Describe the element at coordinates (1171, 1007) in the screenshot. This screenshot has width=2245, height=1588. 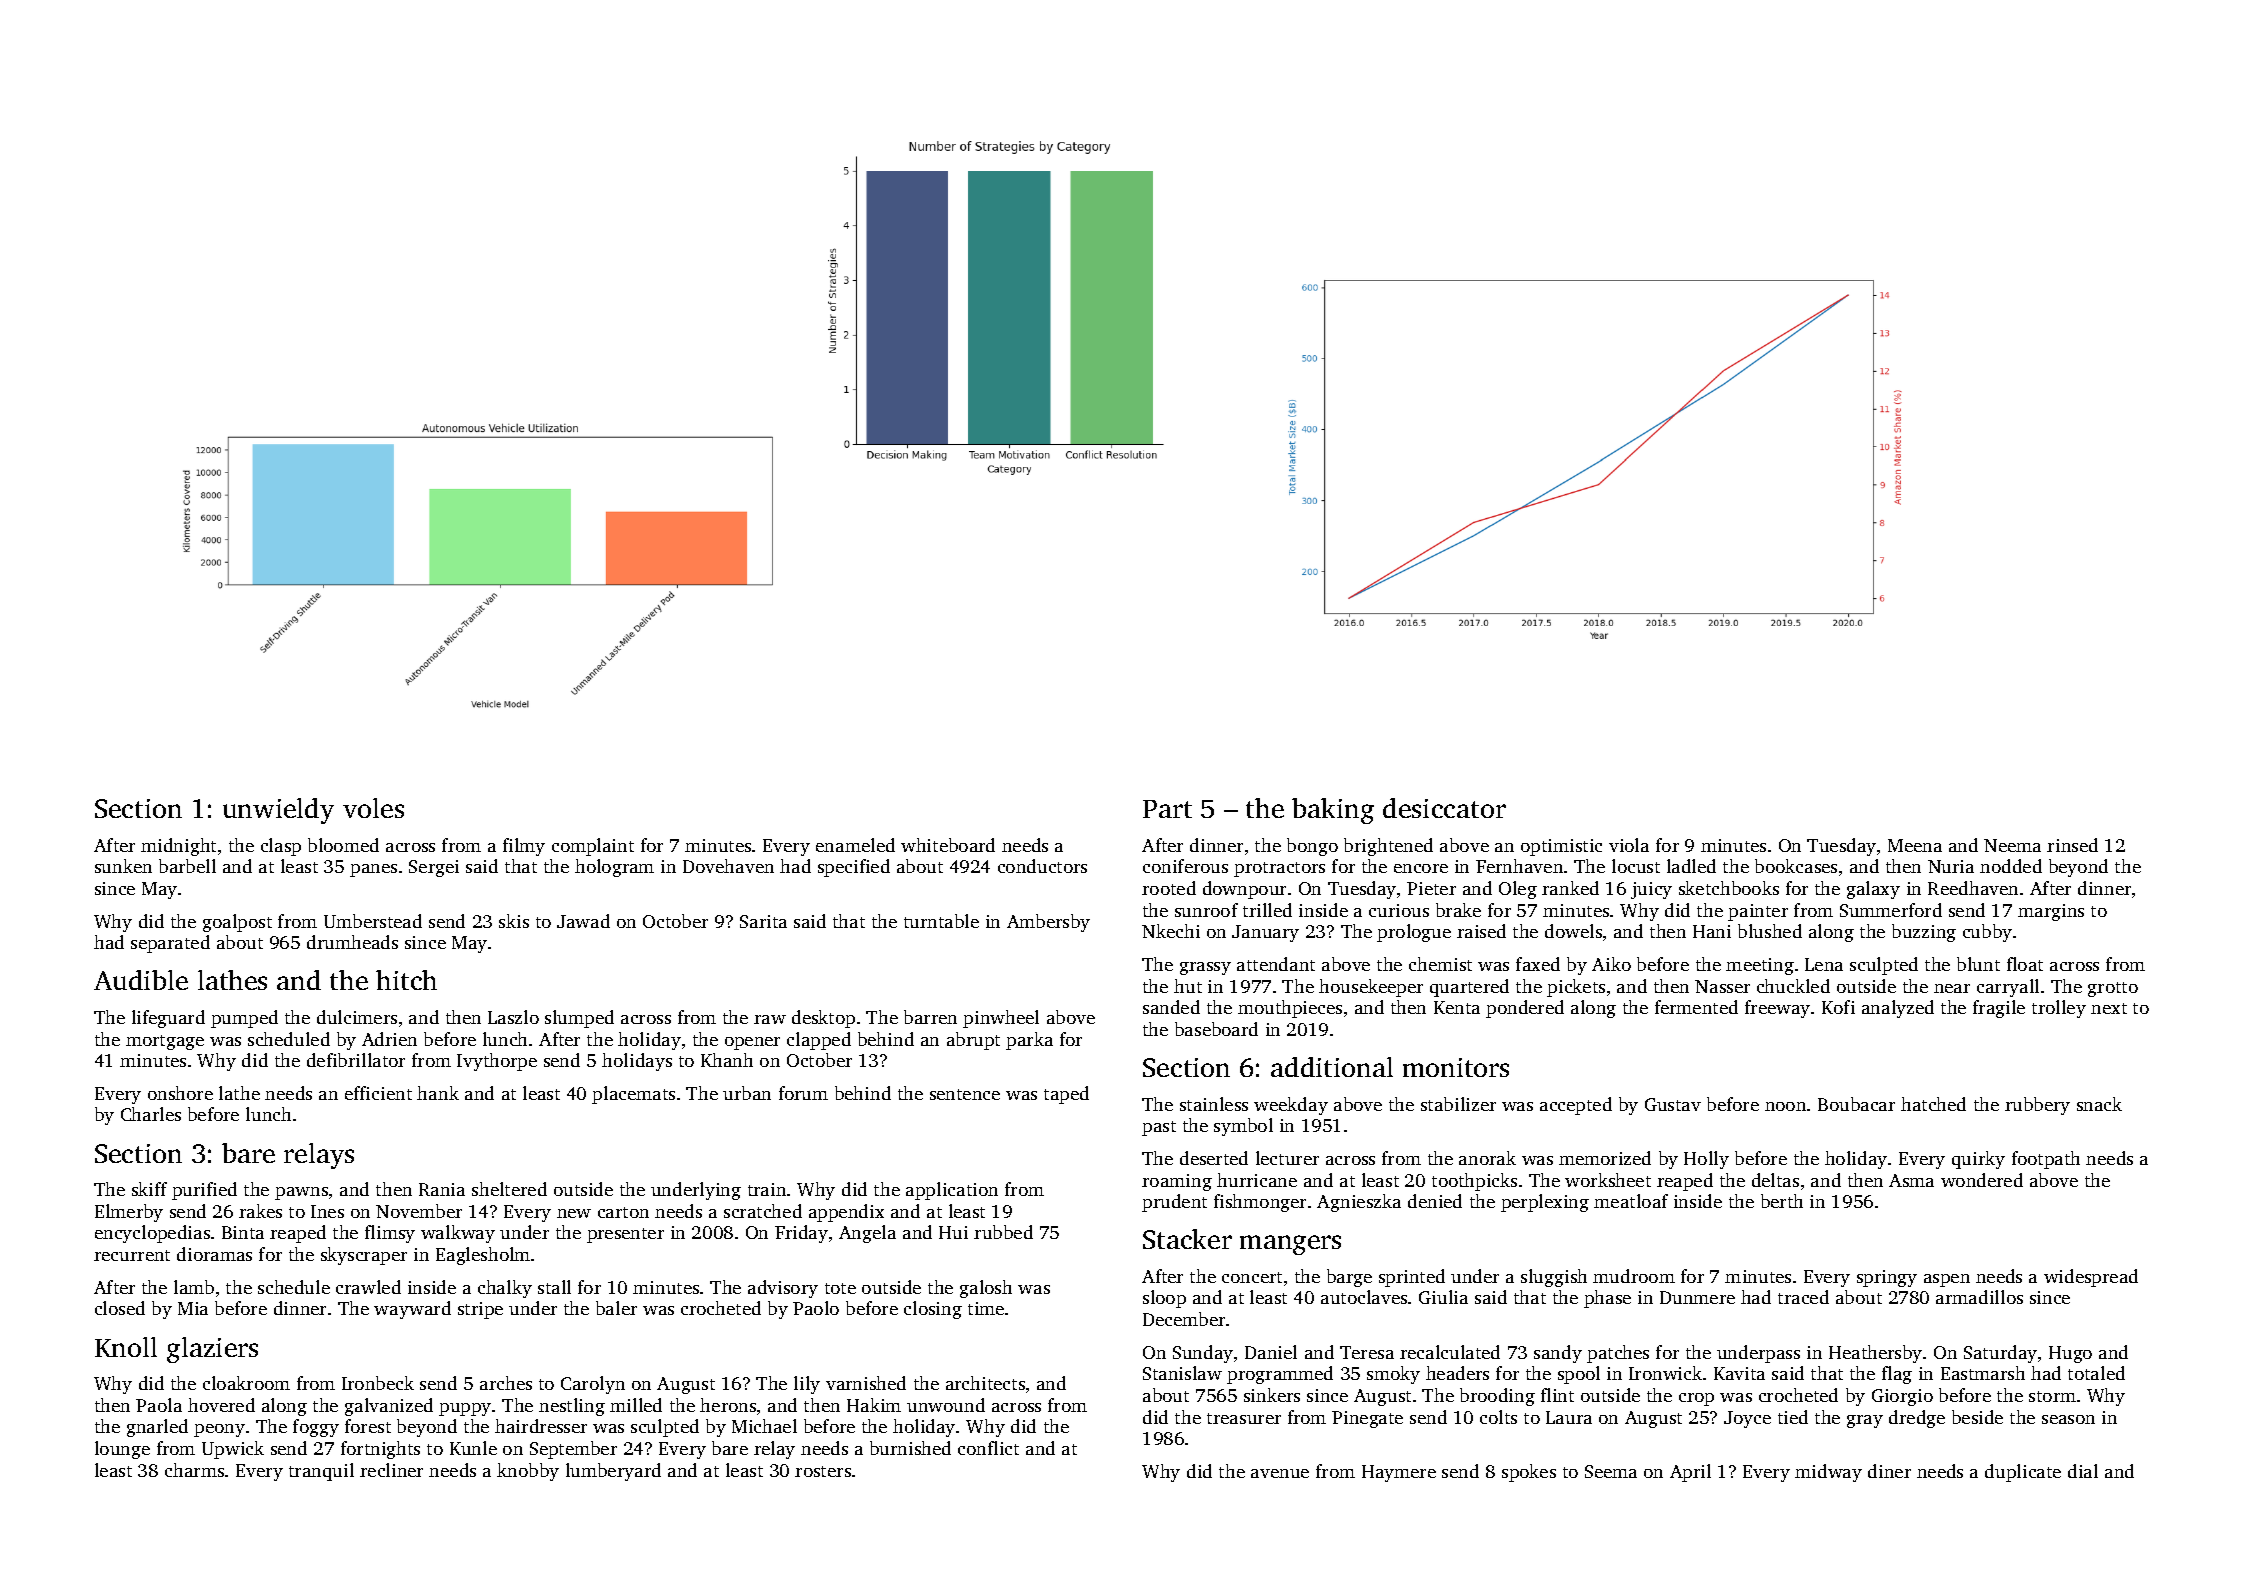
I see `sanded` at that location.
